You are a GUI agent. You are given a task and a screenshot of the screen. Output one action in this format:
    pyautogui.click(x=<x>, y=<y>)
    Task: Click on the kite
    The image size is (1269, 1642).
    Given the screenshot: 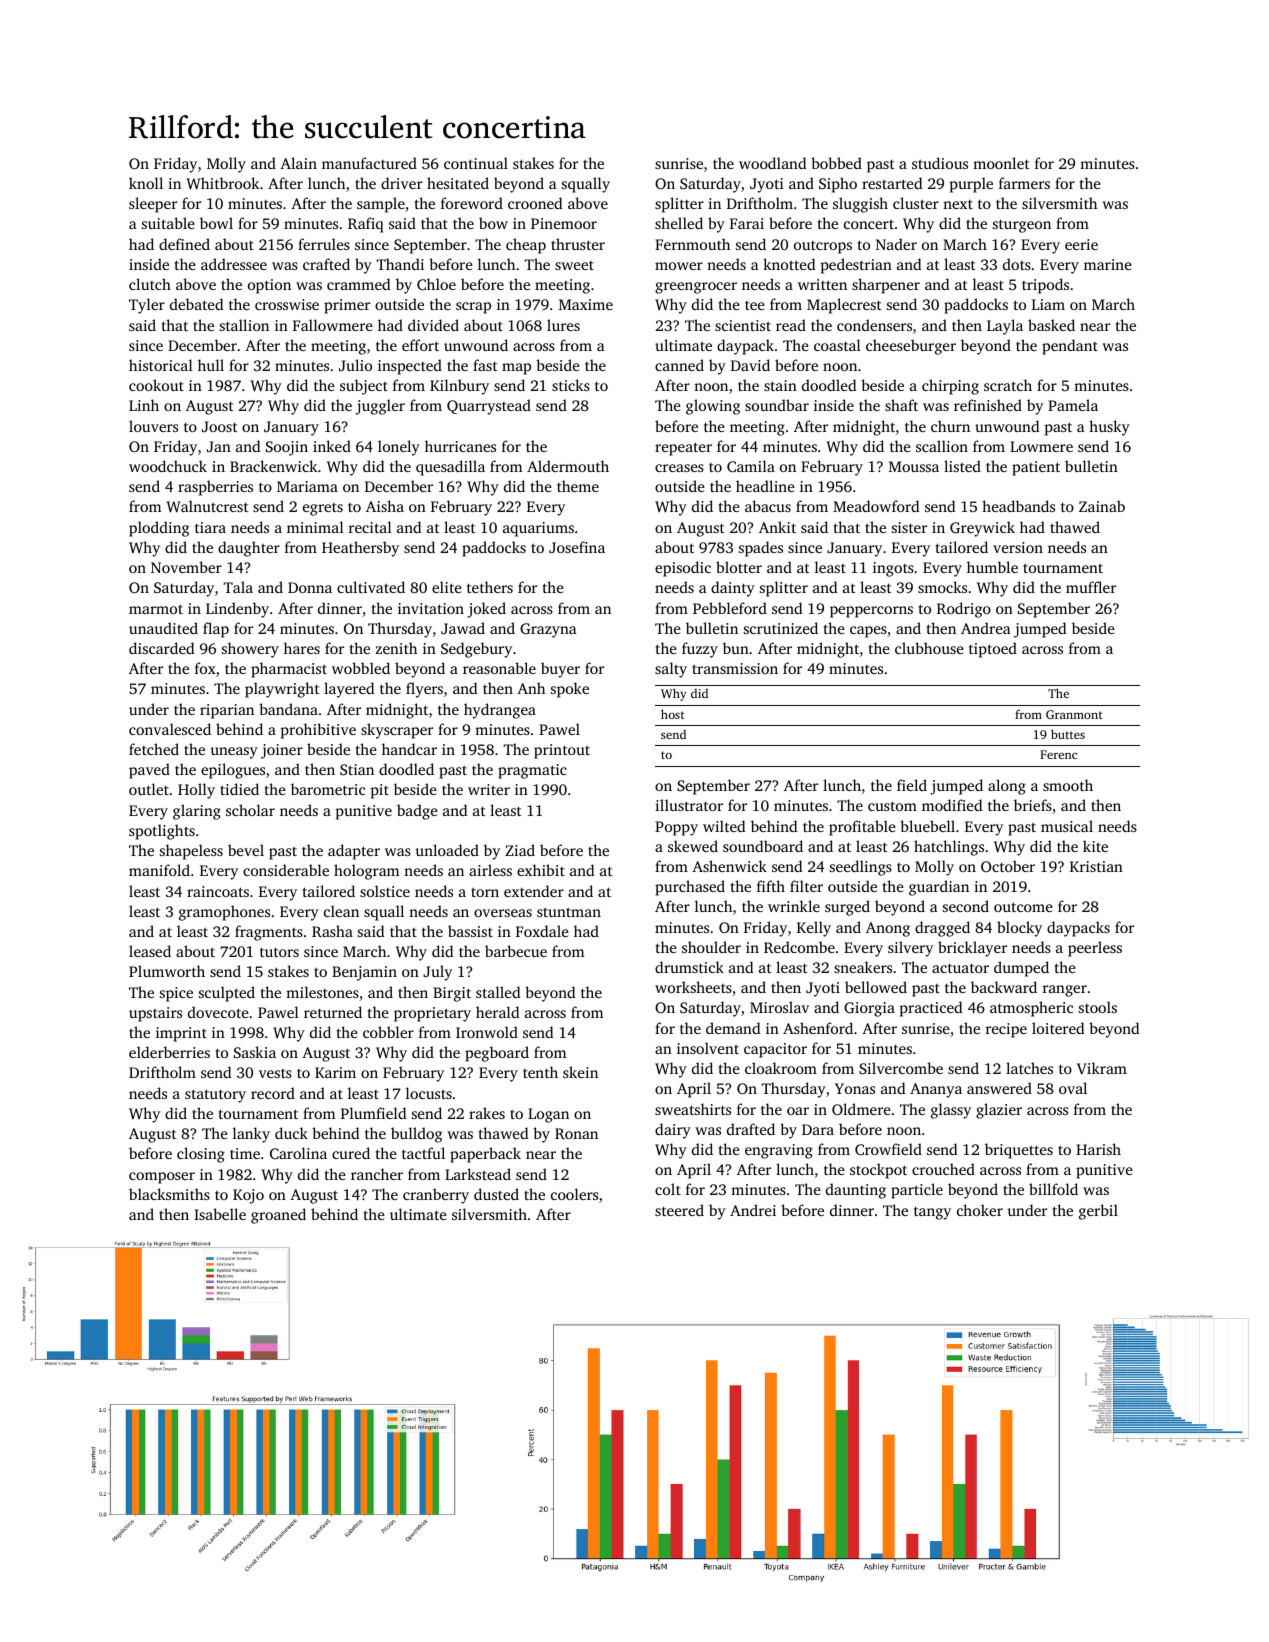 What is the action you would take?
    pyautogui.click(x=1095, y=846)
